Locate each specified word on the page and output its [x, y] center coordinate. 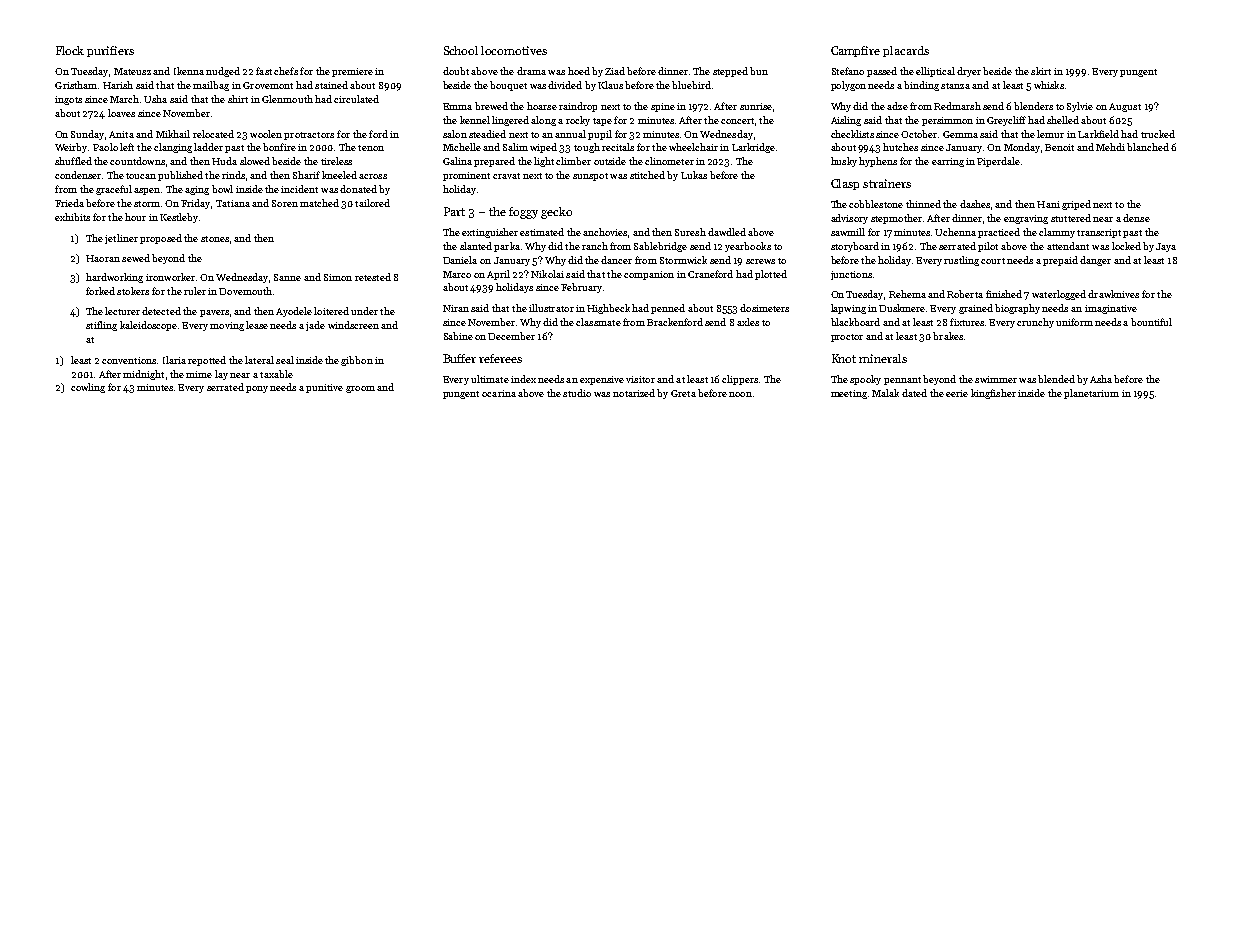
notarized [634, 393]
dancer [616, 260]
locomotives [514, 50]
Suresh [690, 232]
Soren [285, 203]
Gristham [76, 85]
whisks [1049, 85]
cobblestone [876, 204]
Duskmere [902, 308]
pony [257, 389]
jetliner [121, 239]
